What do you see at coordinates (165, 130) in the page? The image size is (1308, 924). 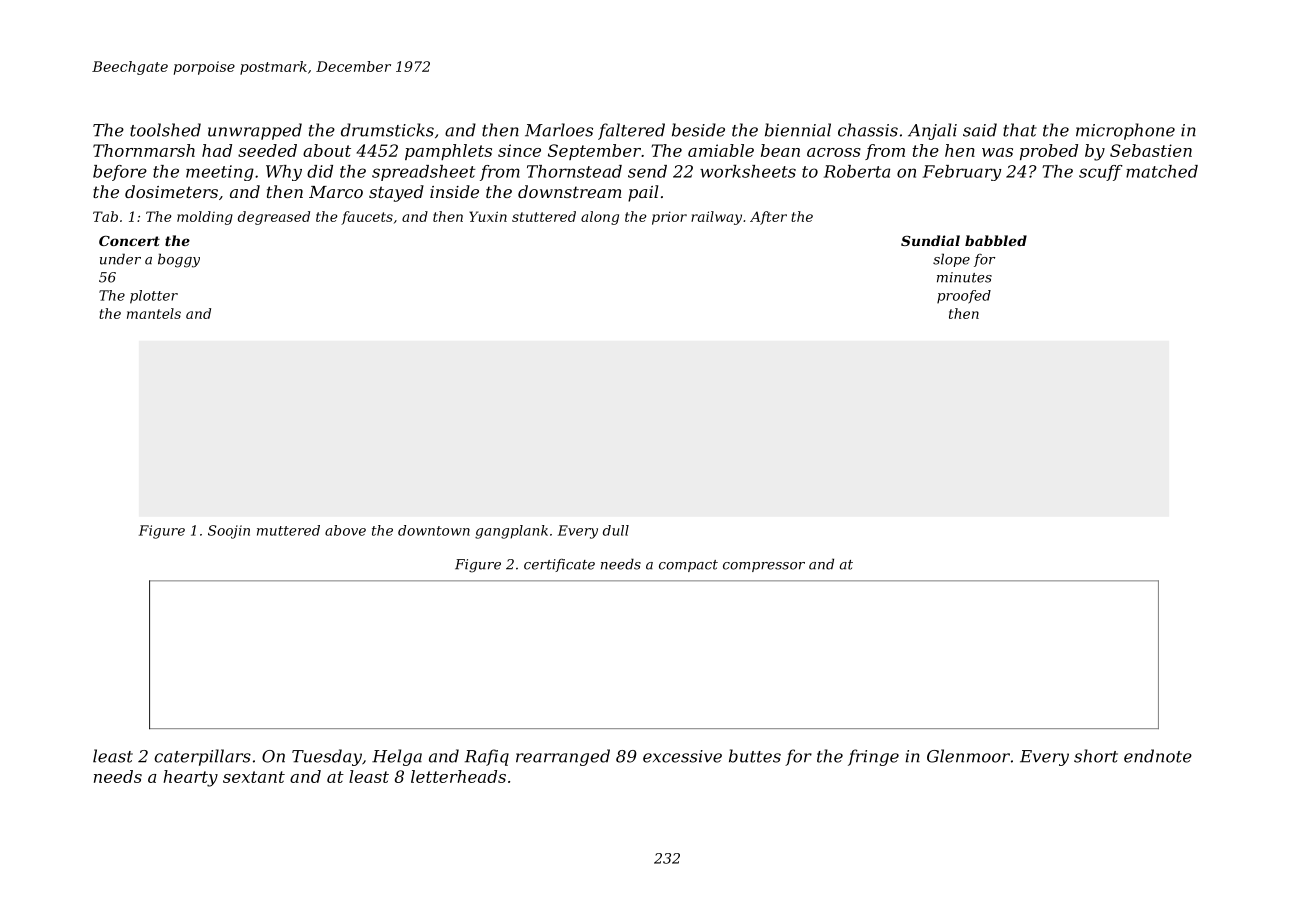 I see `toolshed` at bounding box center [165, 130].
